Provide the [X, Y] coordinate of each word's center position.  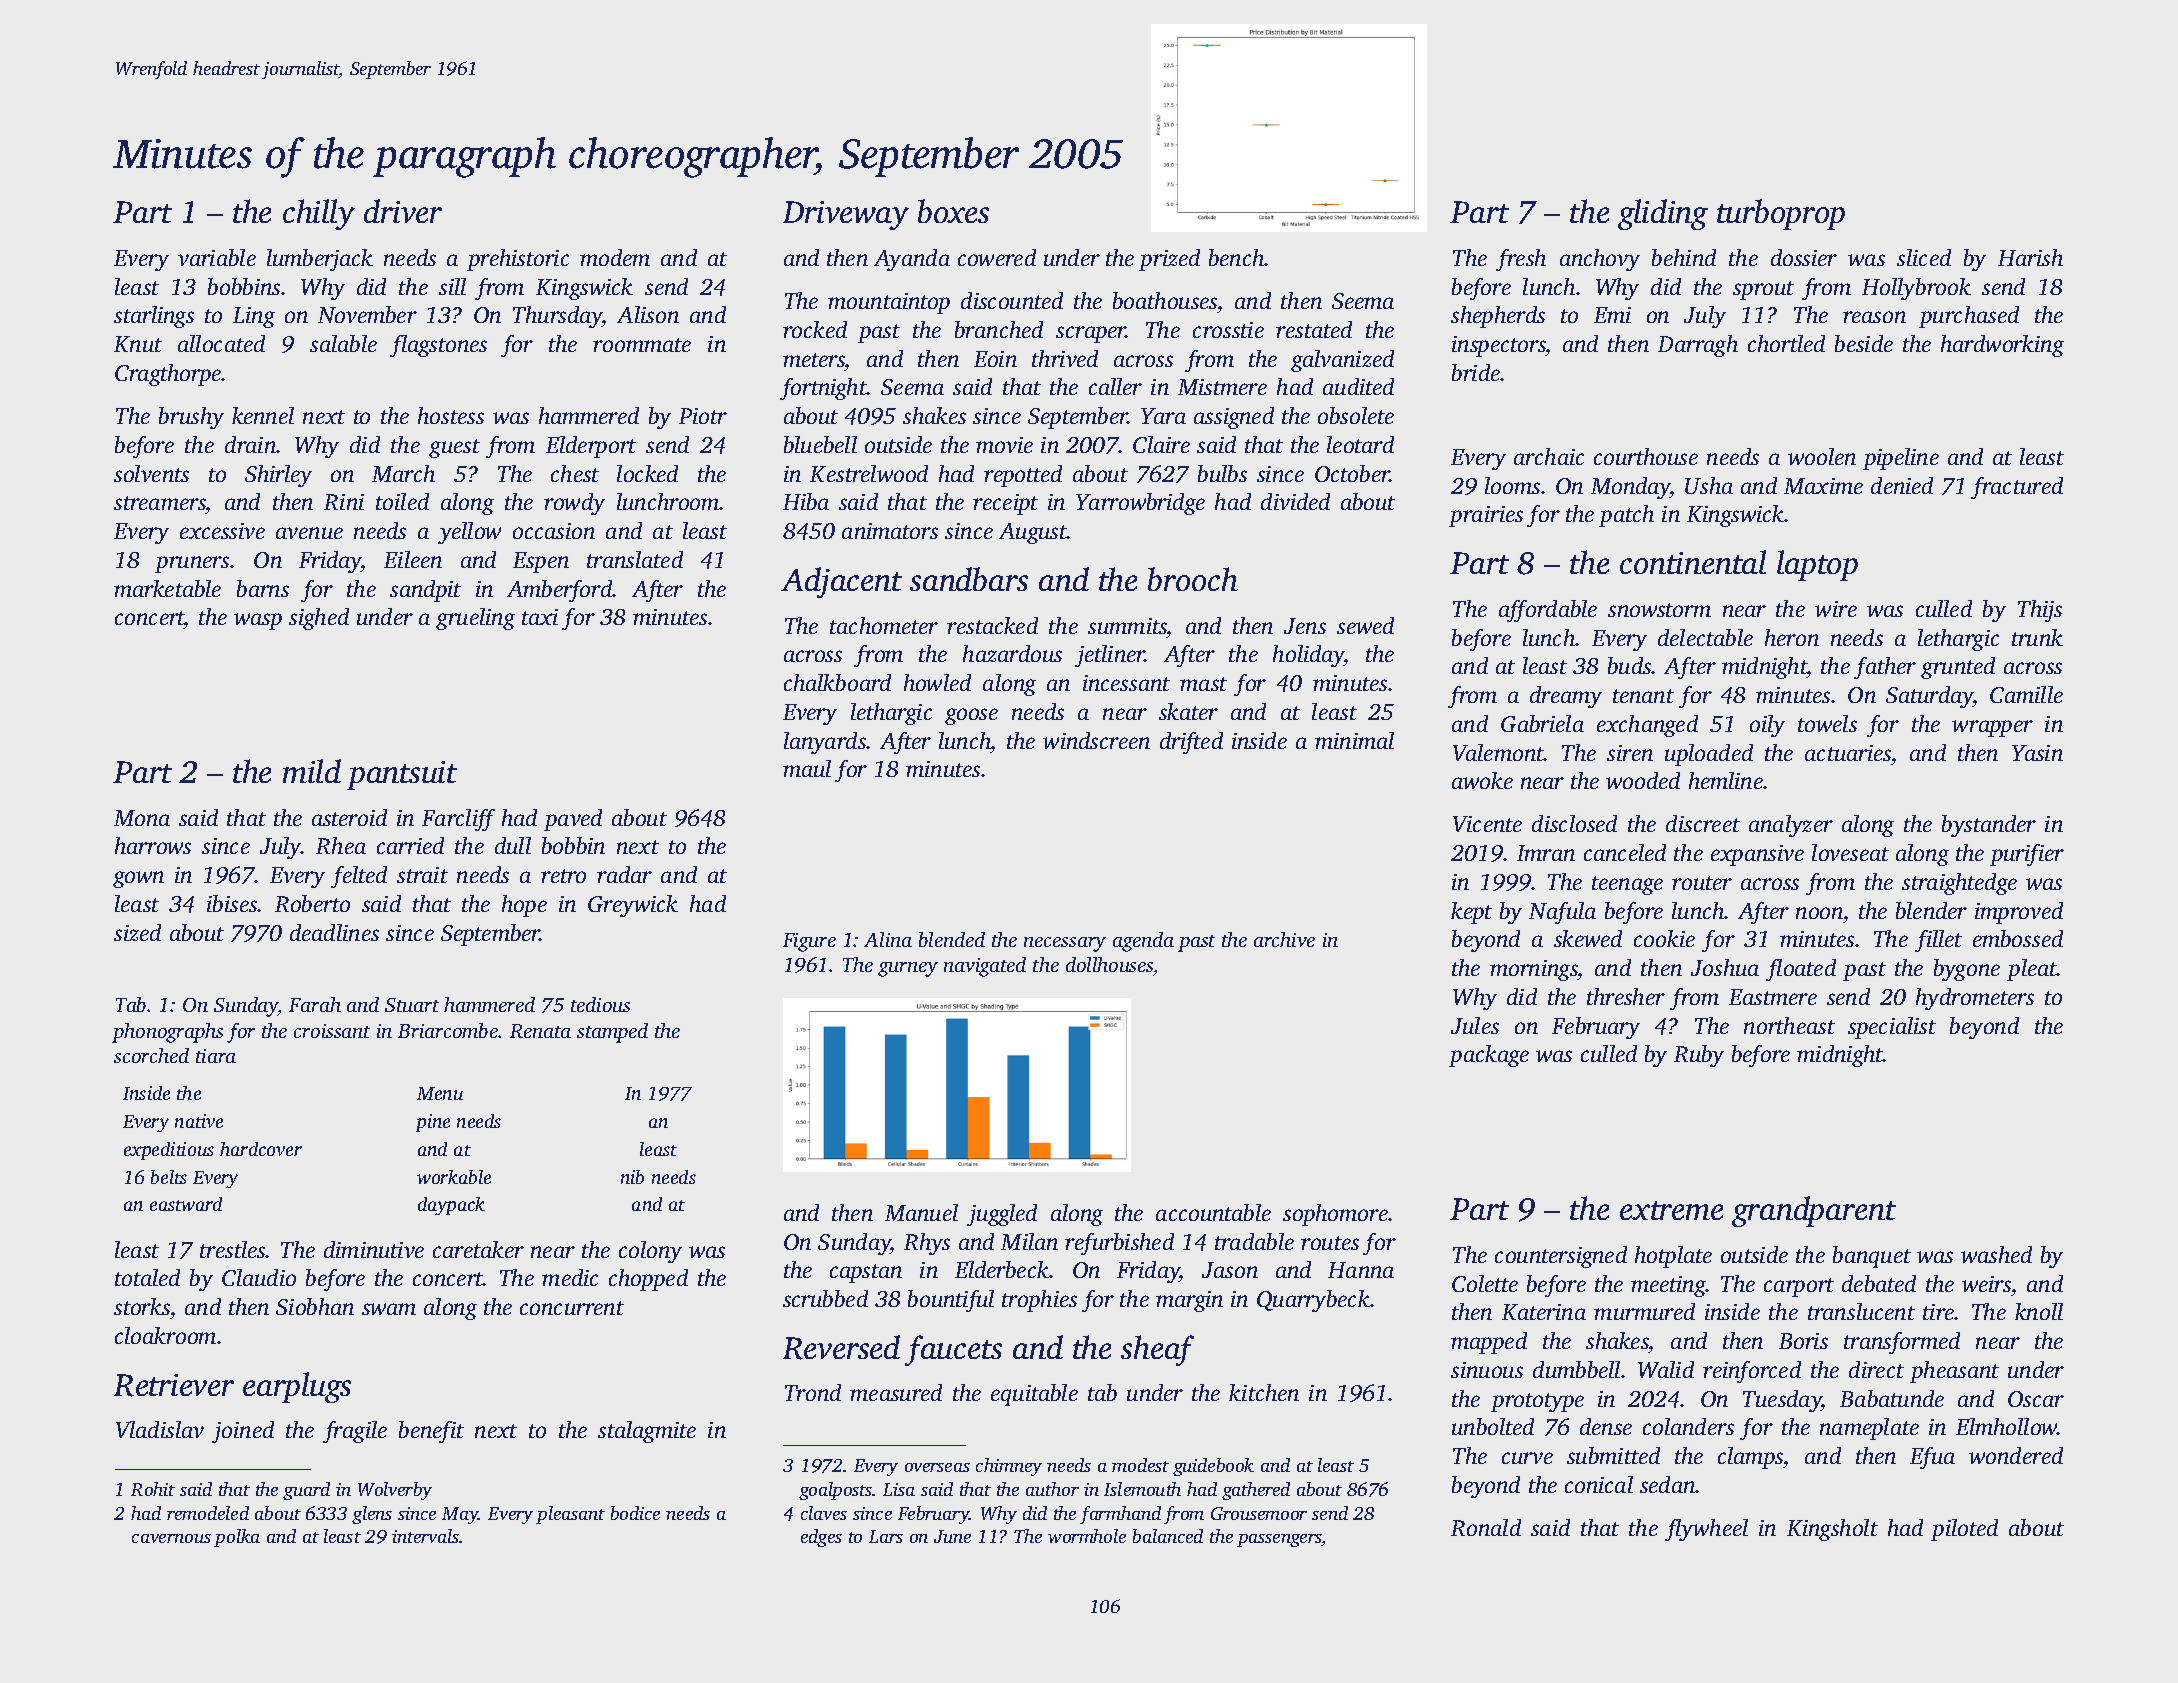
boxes [953, 211]
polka [237, 1538]
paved [573, 820]
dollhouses [1109, 964]
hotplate [1673, 1257]
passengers [1279, 1540]
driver [403, 211]
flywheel [1706, 1530]
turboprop [1781, 214]
